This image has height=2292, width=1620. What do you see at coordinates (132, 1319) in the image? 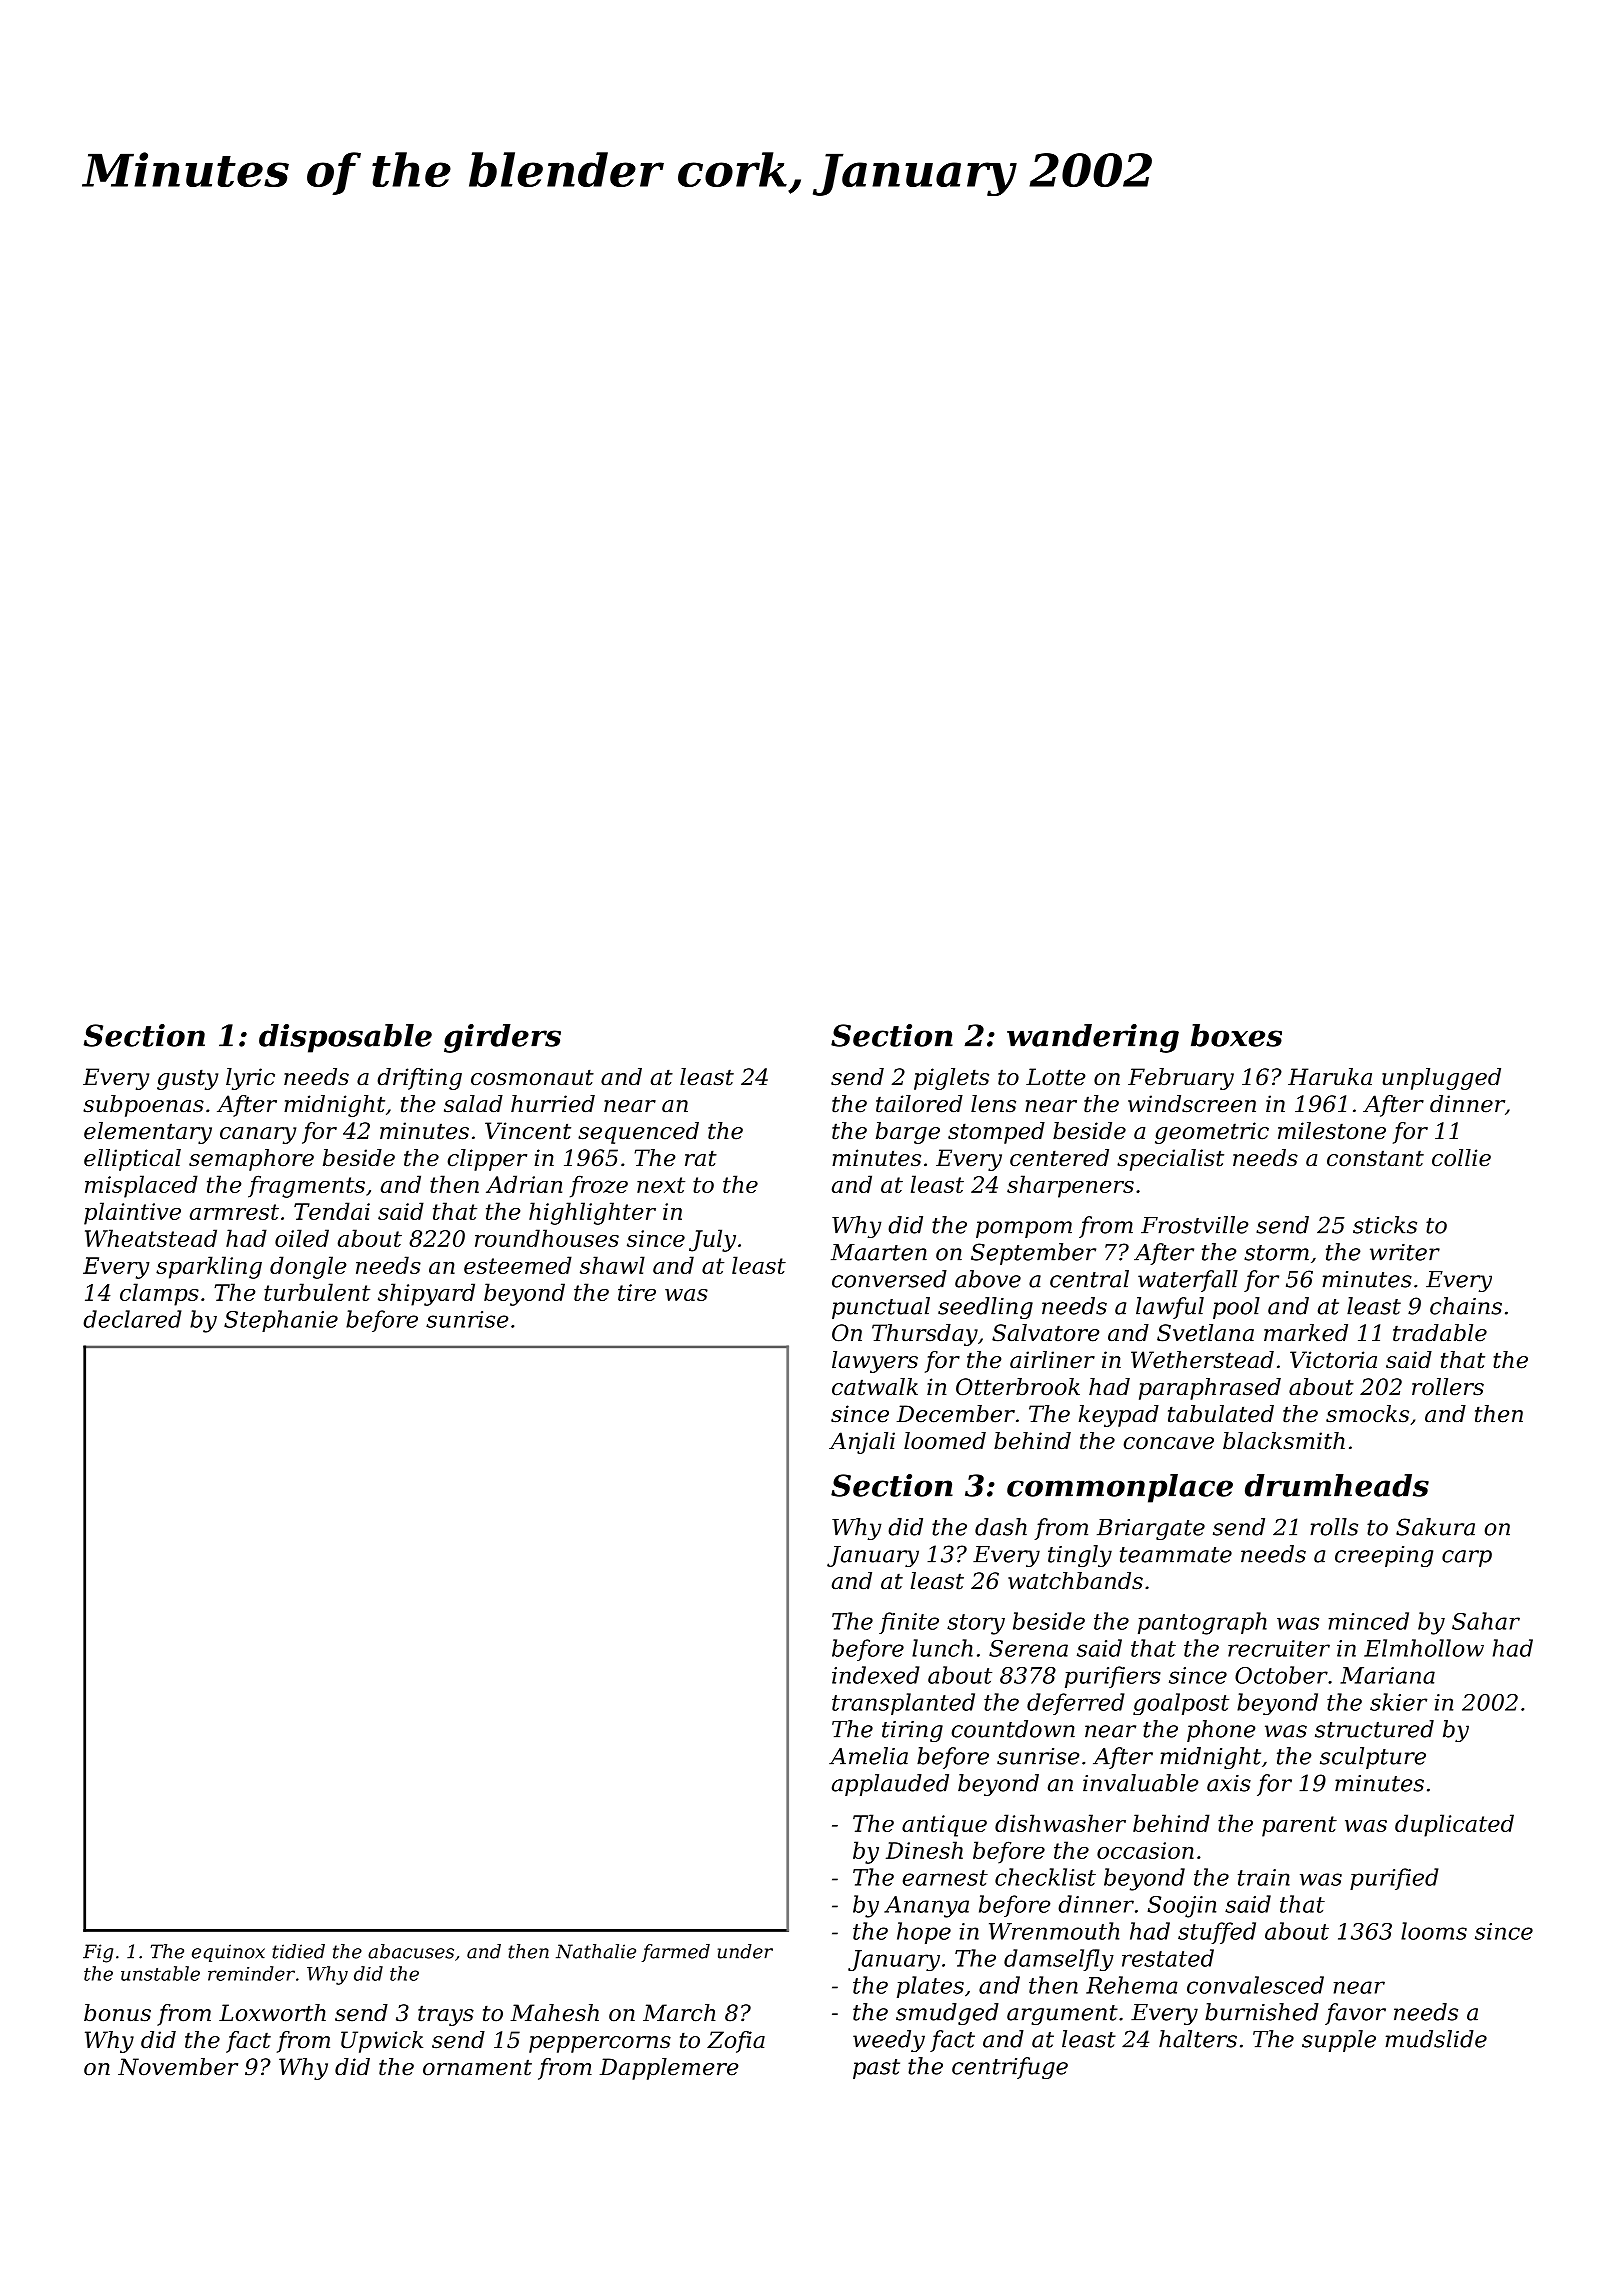
I see `declared` at bounding box center [132, 1319].
